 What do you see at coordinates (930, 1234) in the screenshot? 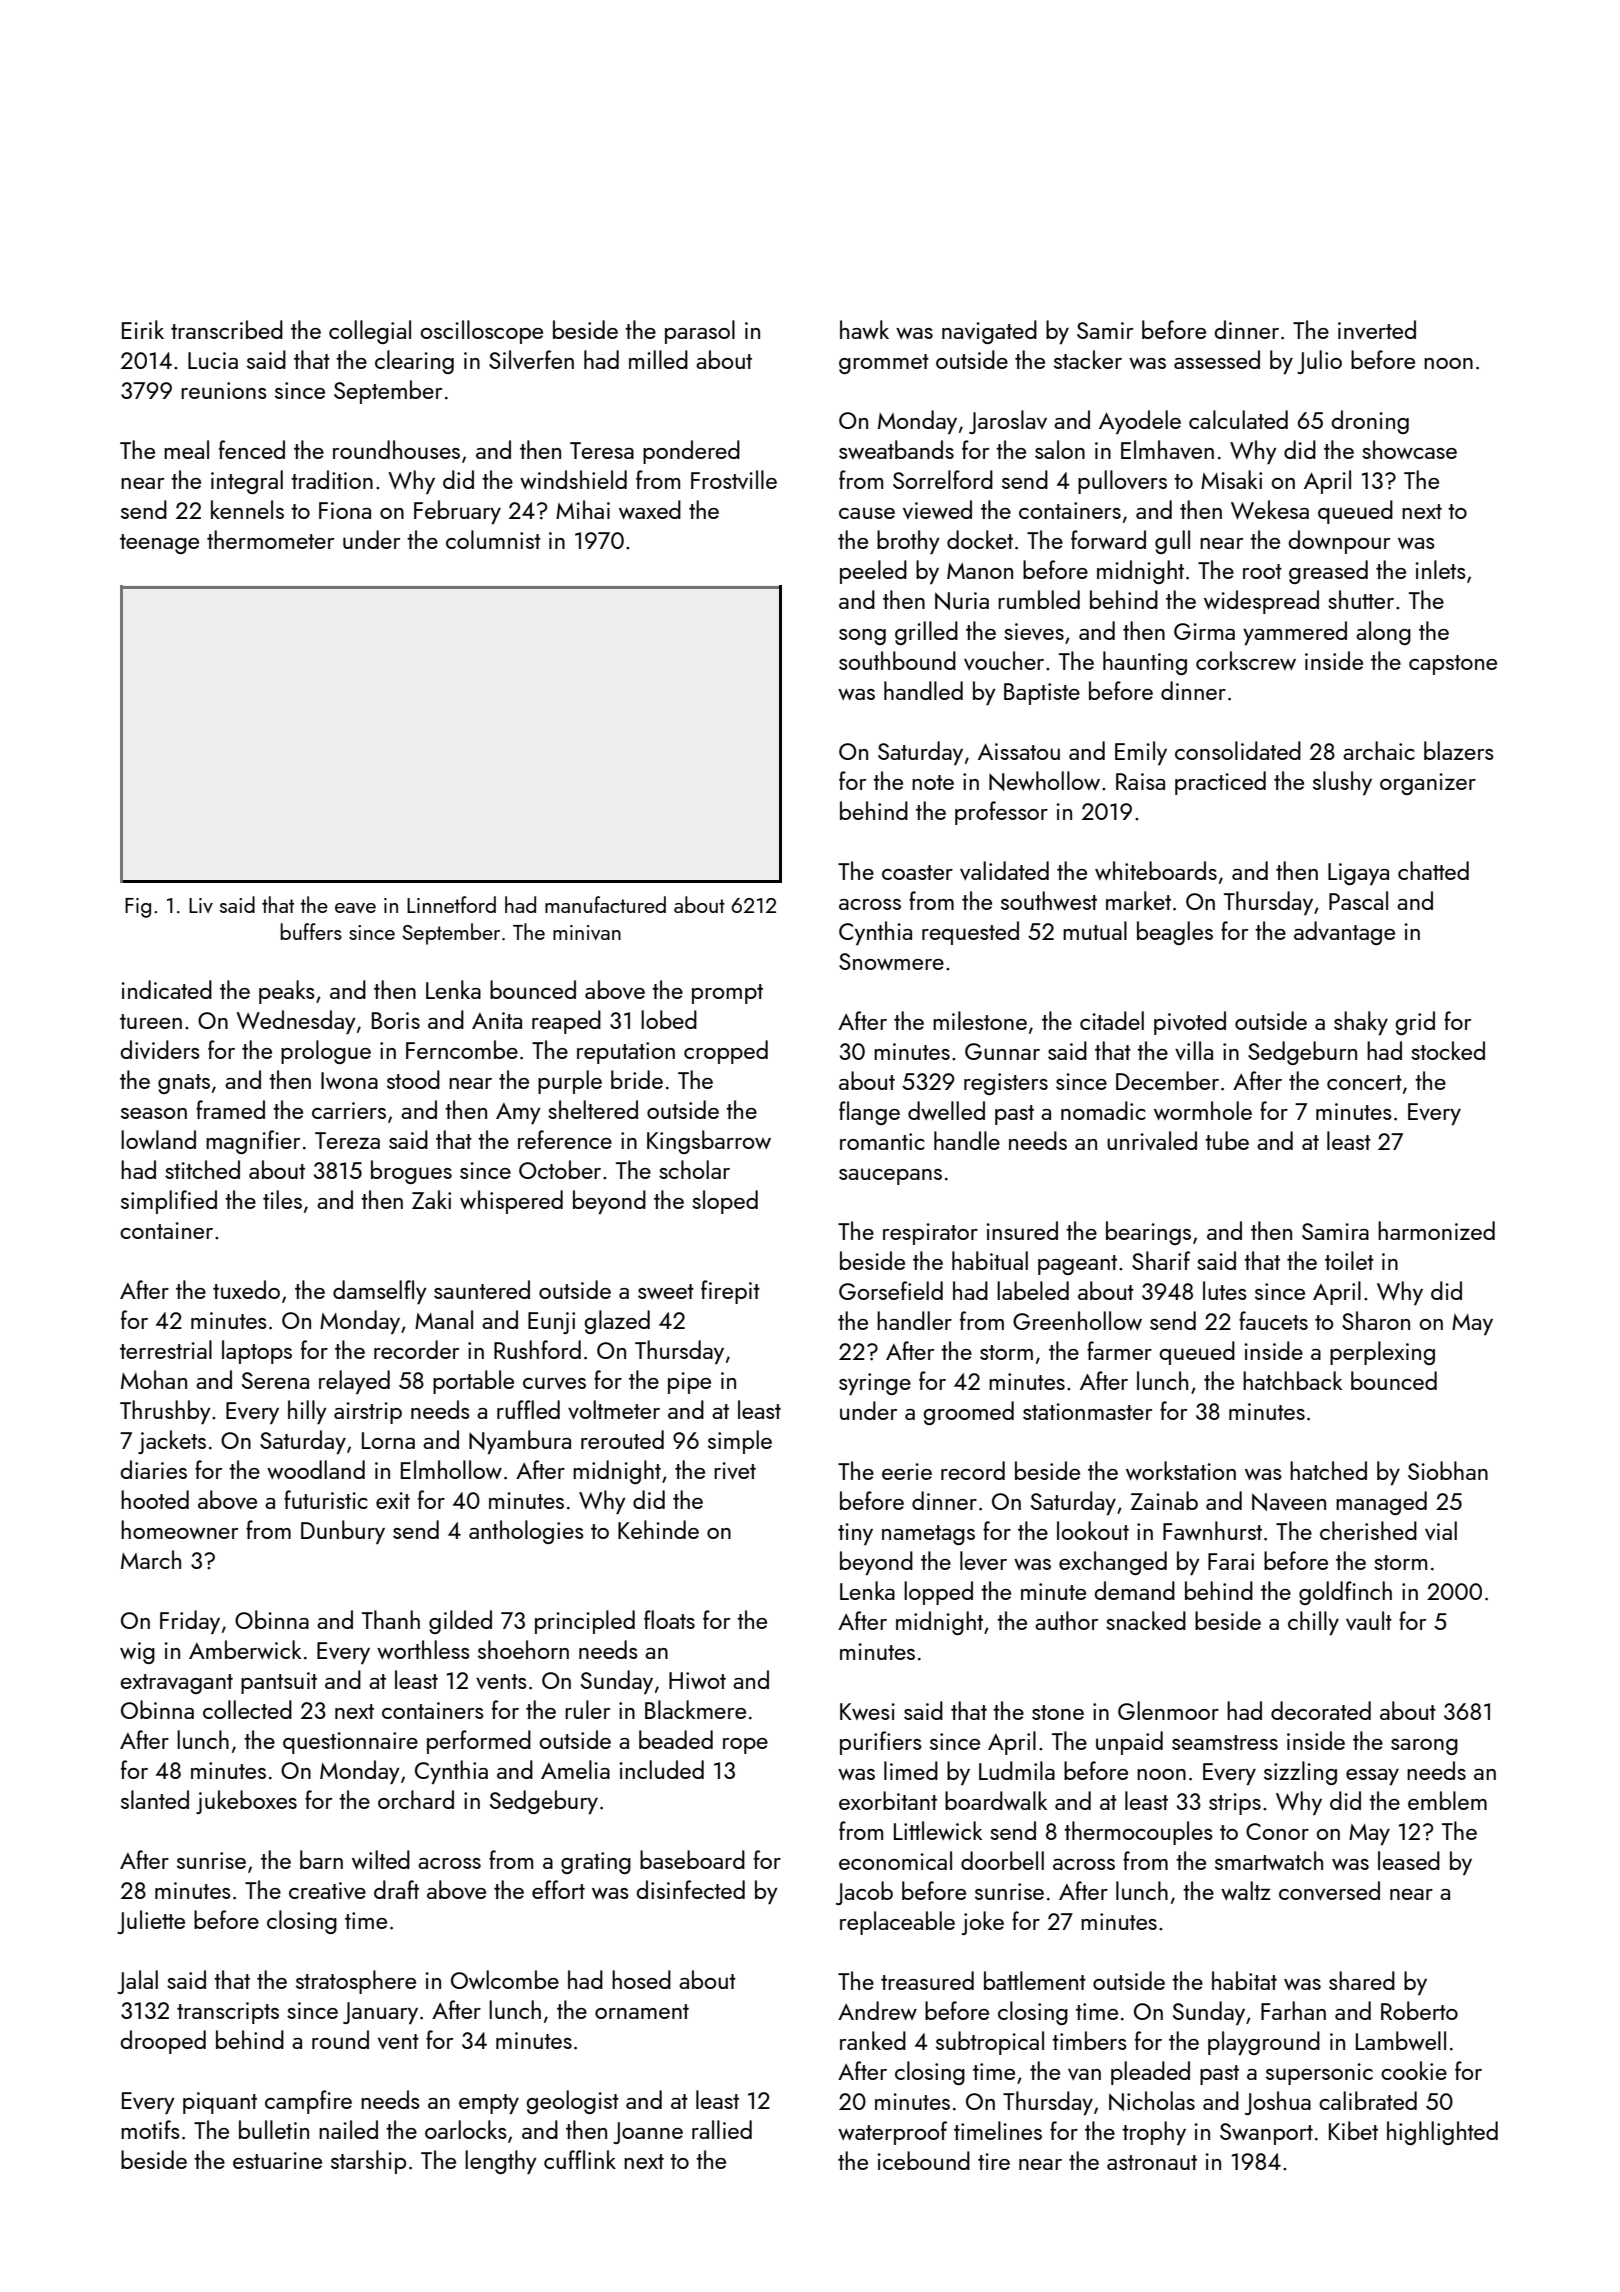
I see `respirator` at bounding box center [930, 1234].
